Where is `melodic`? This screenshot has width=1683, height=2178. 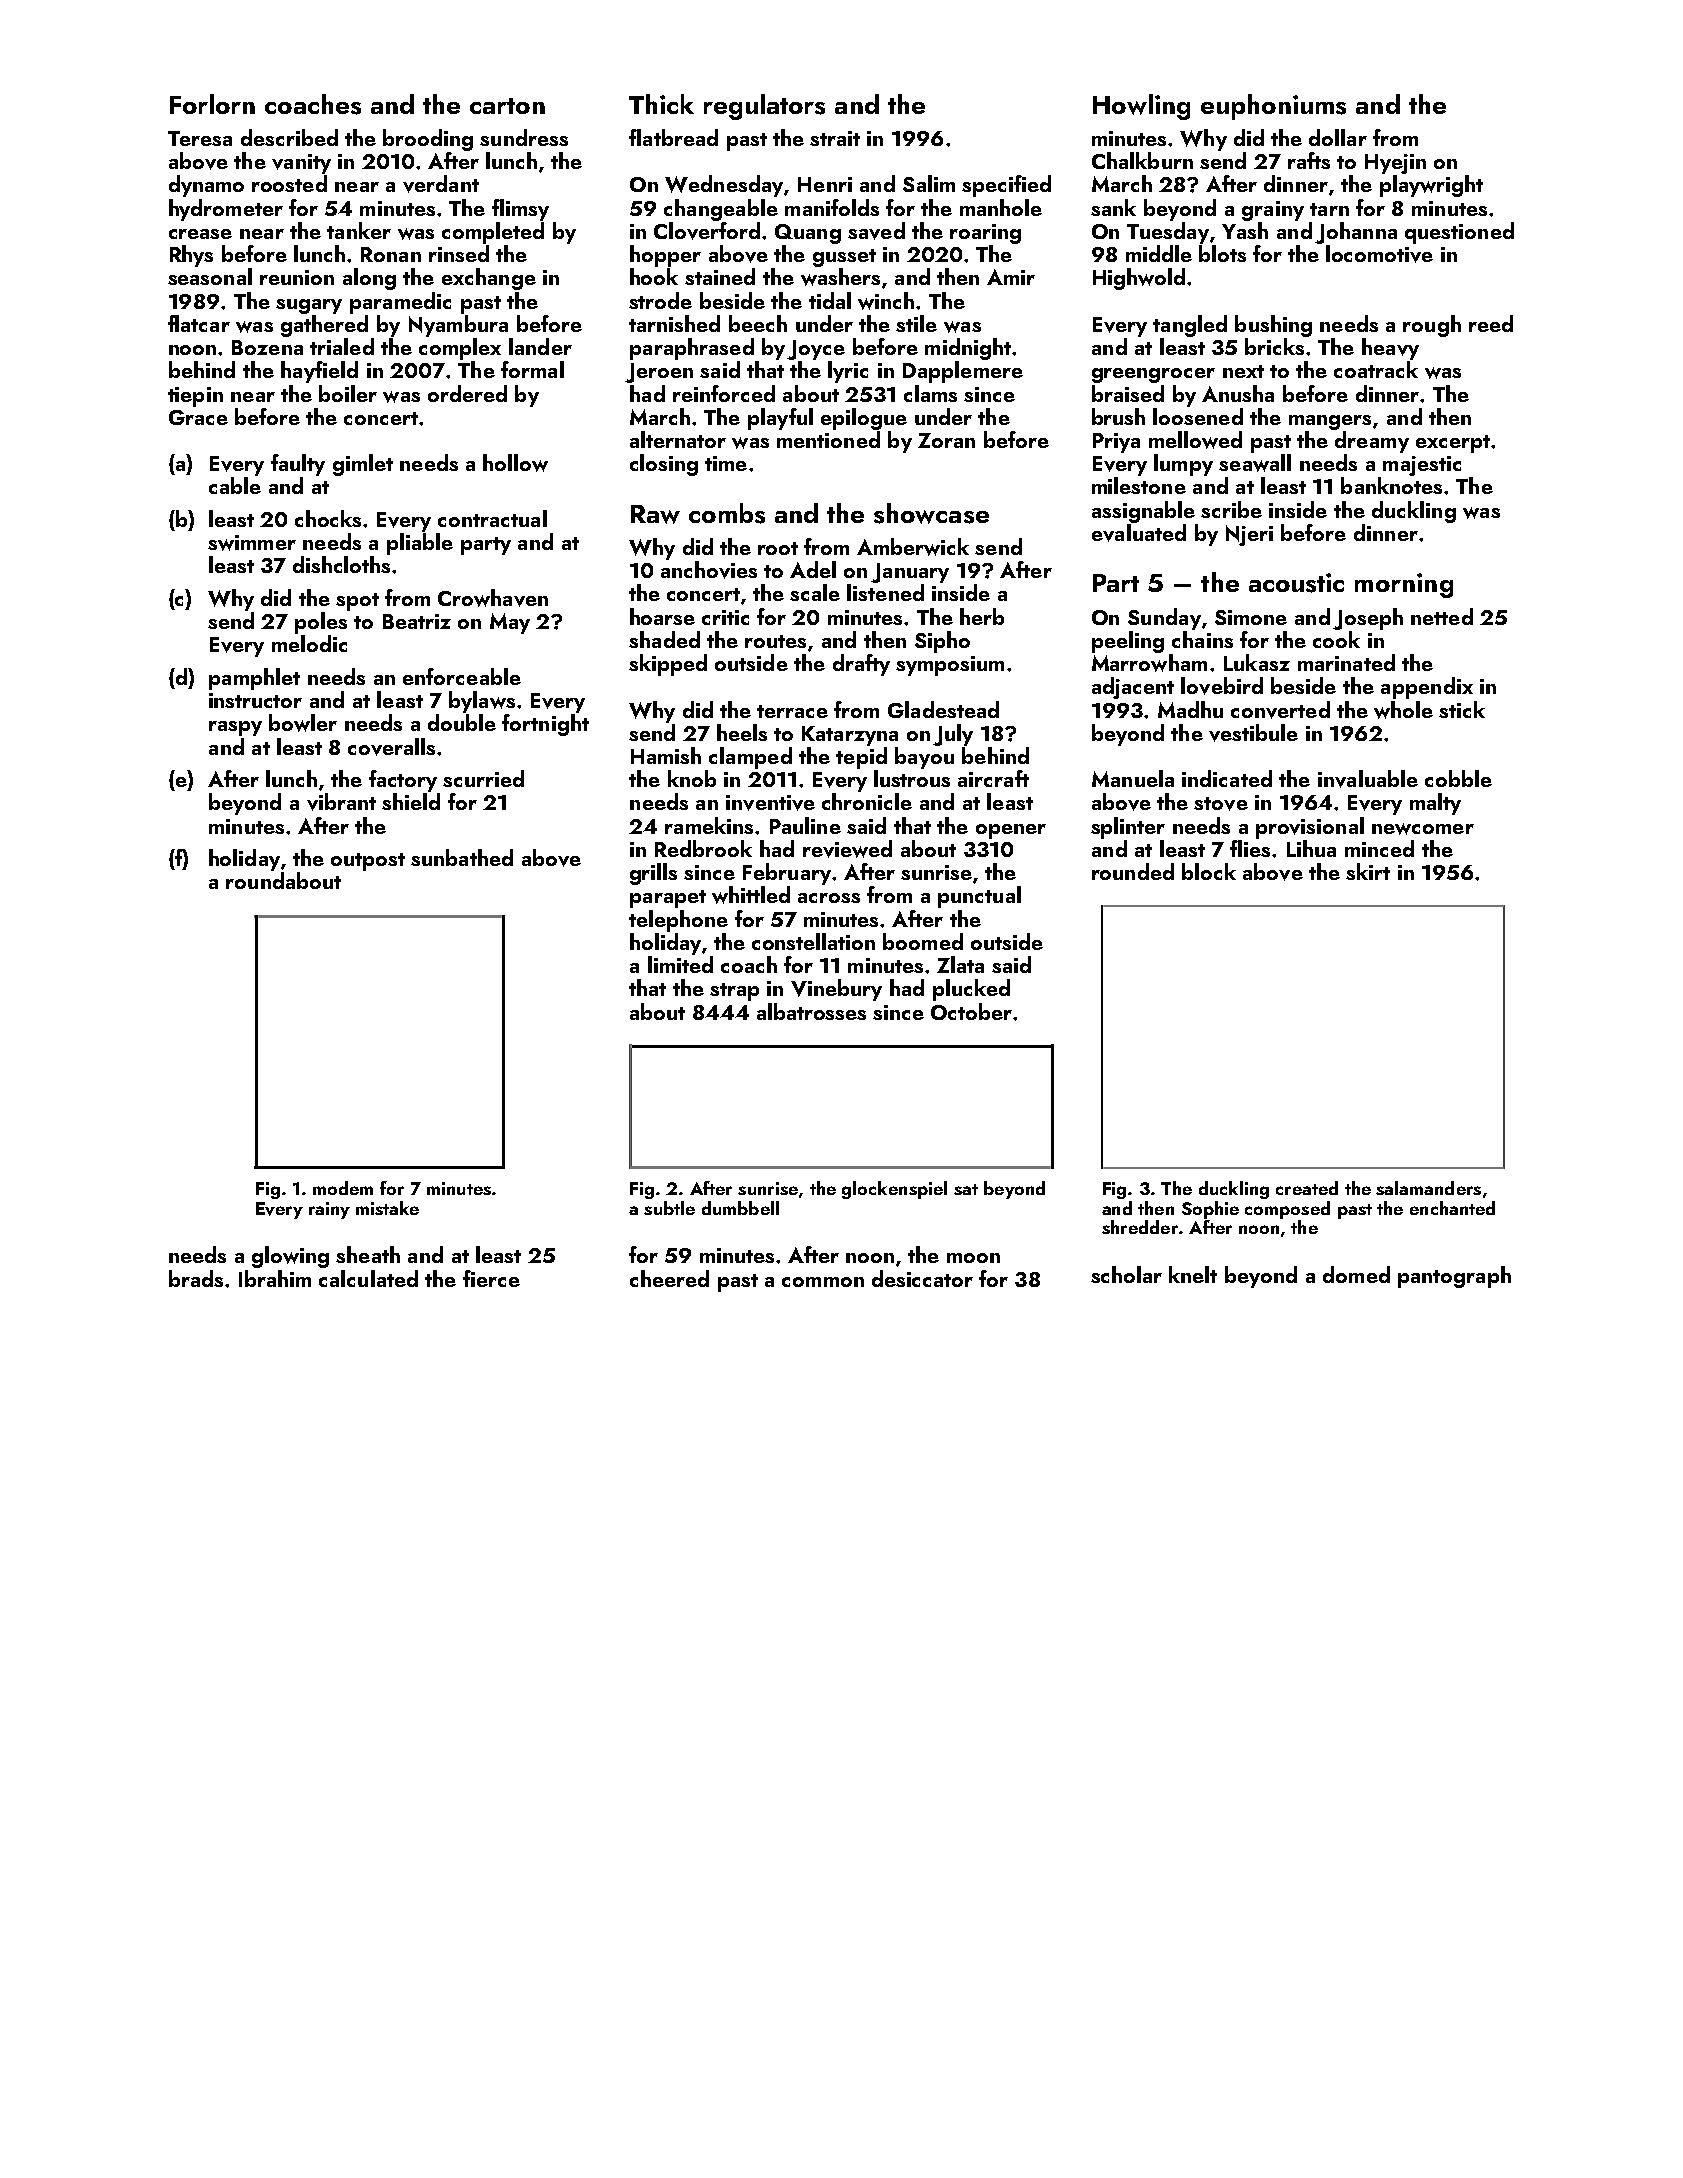
melodic is located at coordinates (309, 643).
